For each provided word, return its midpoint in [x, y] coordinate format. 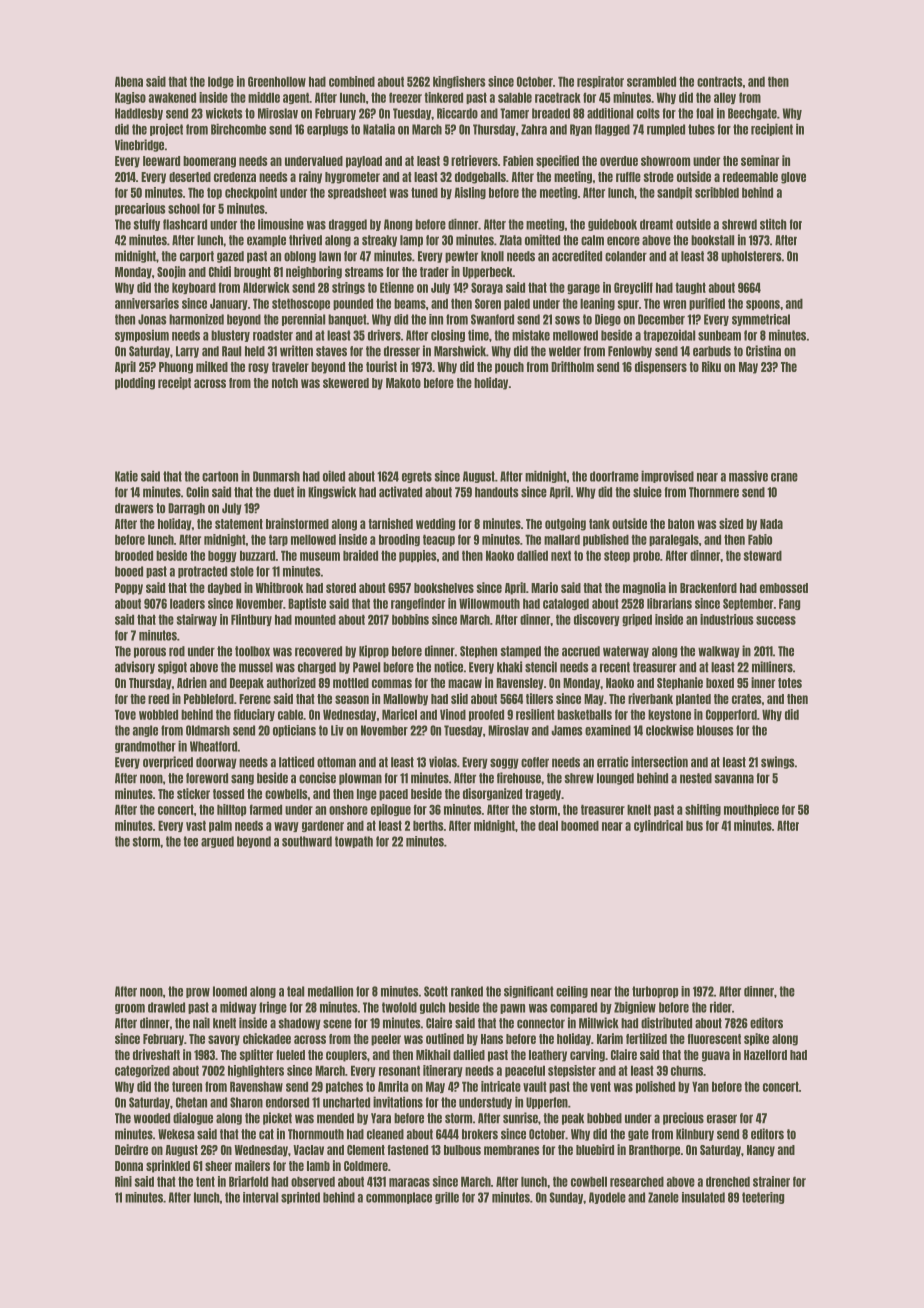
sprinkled [168, 1166]
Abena [129, 81]
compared [573, 1008]
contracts [719, 81]
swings [778, 762]
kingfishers [459, 82]
